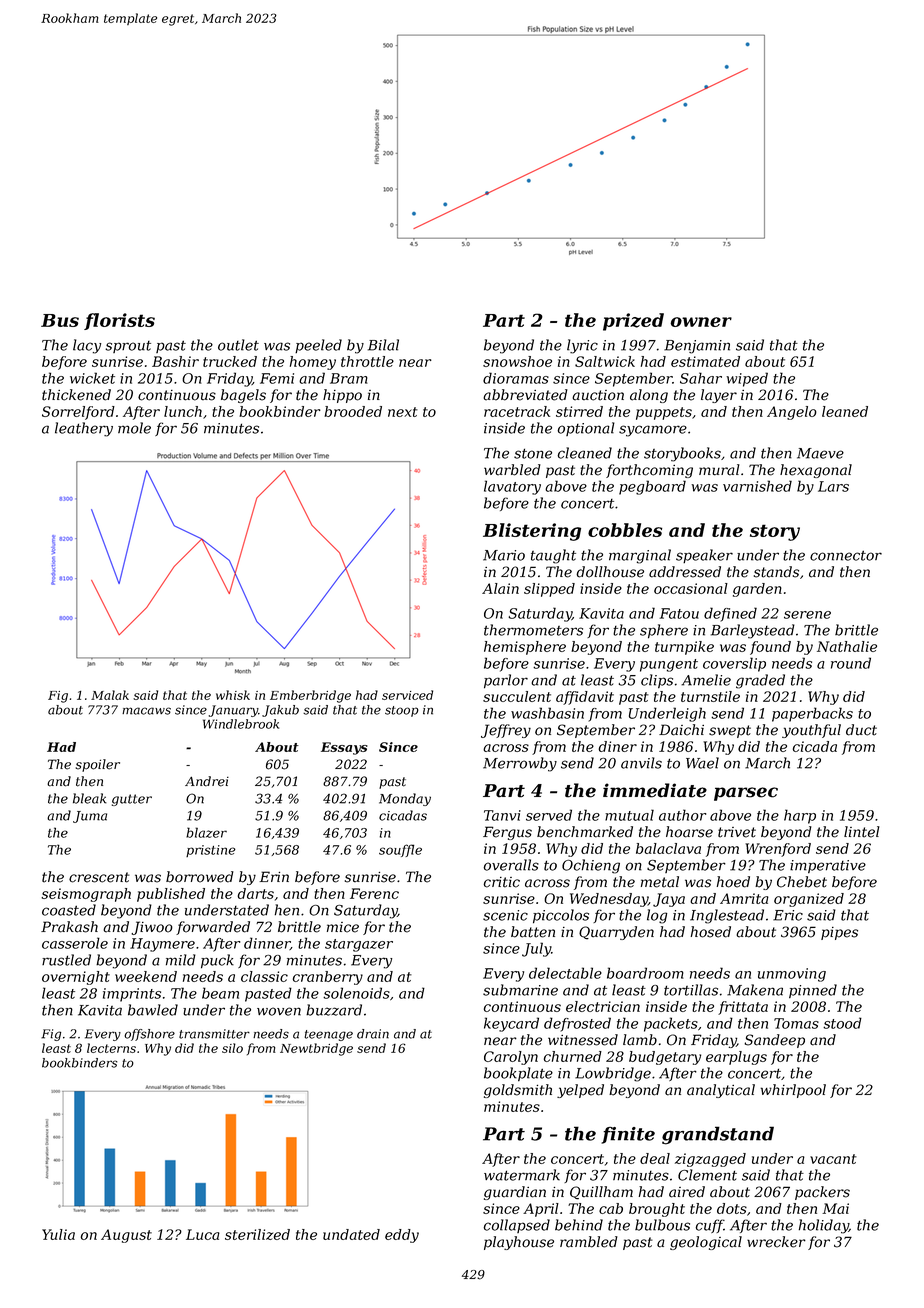 The image size is (924, 1308). Describe the element at coordinates (582, 346) in the screenshot. I see `lyric` at that location.
